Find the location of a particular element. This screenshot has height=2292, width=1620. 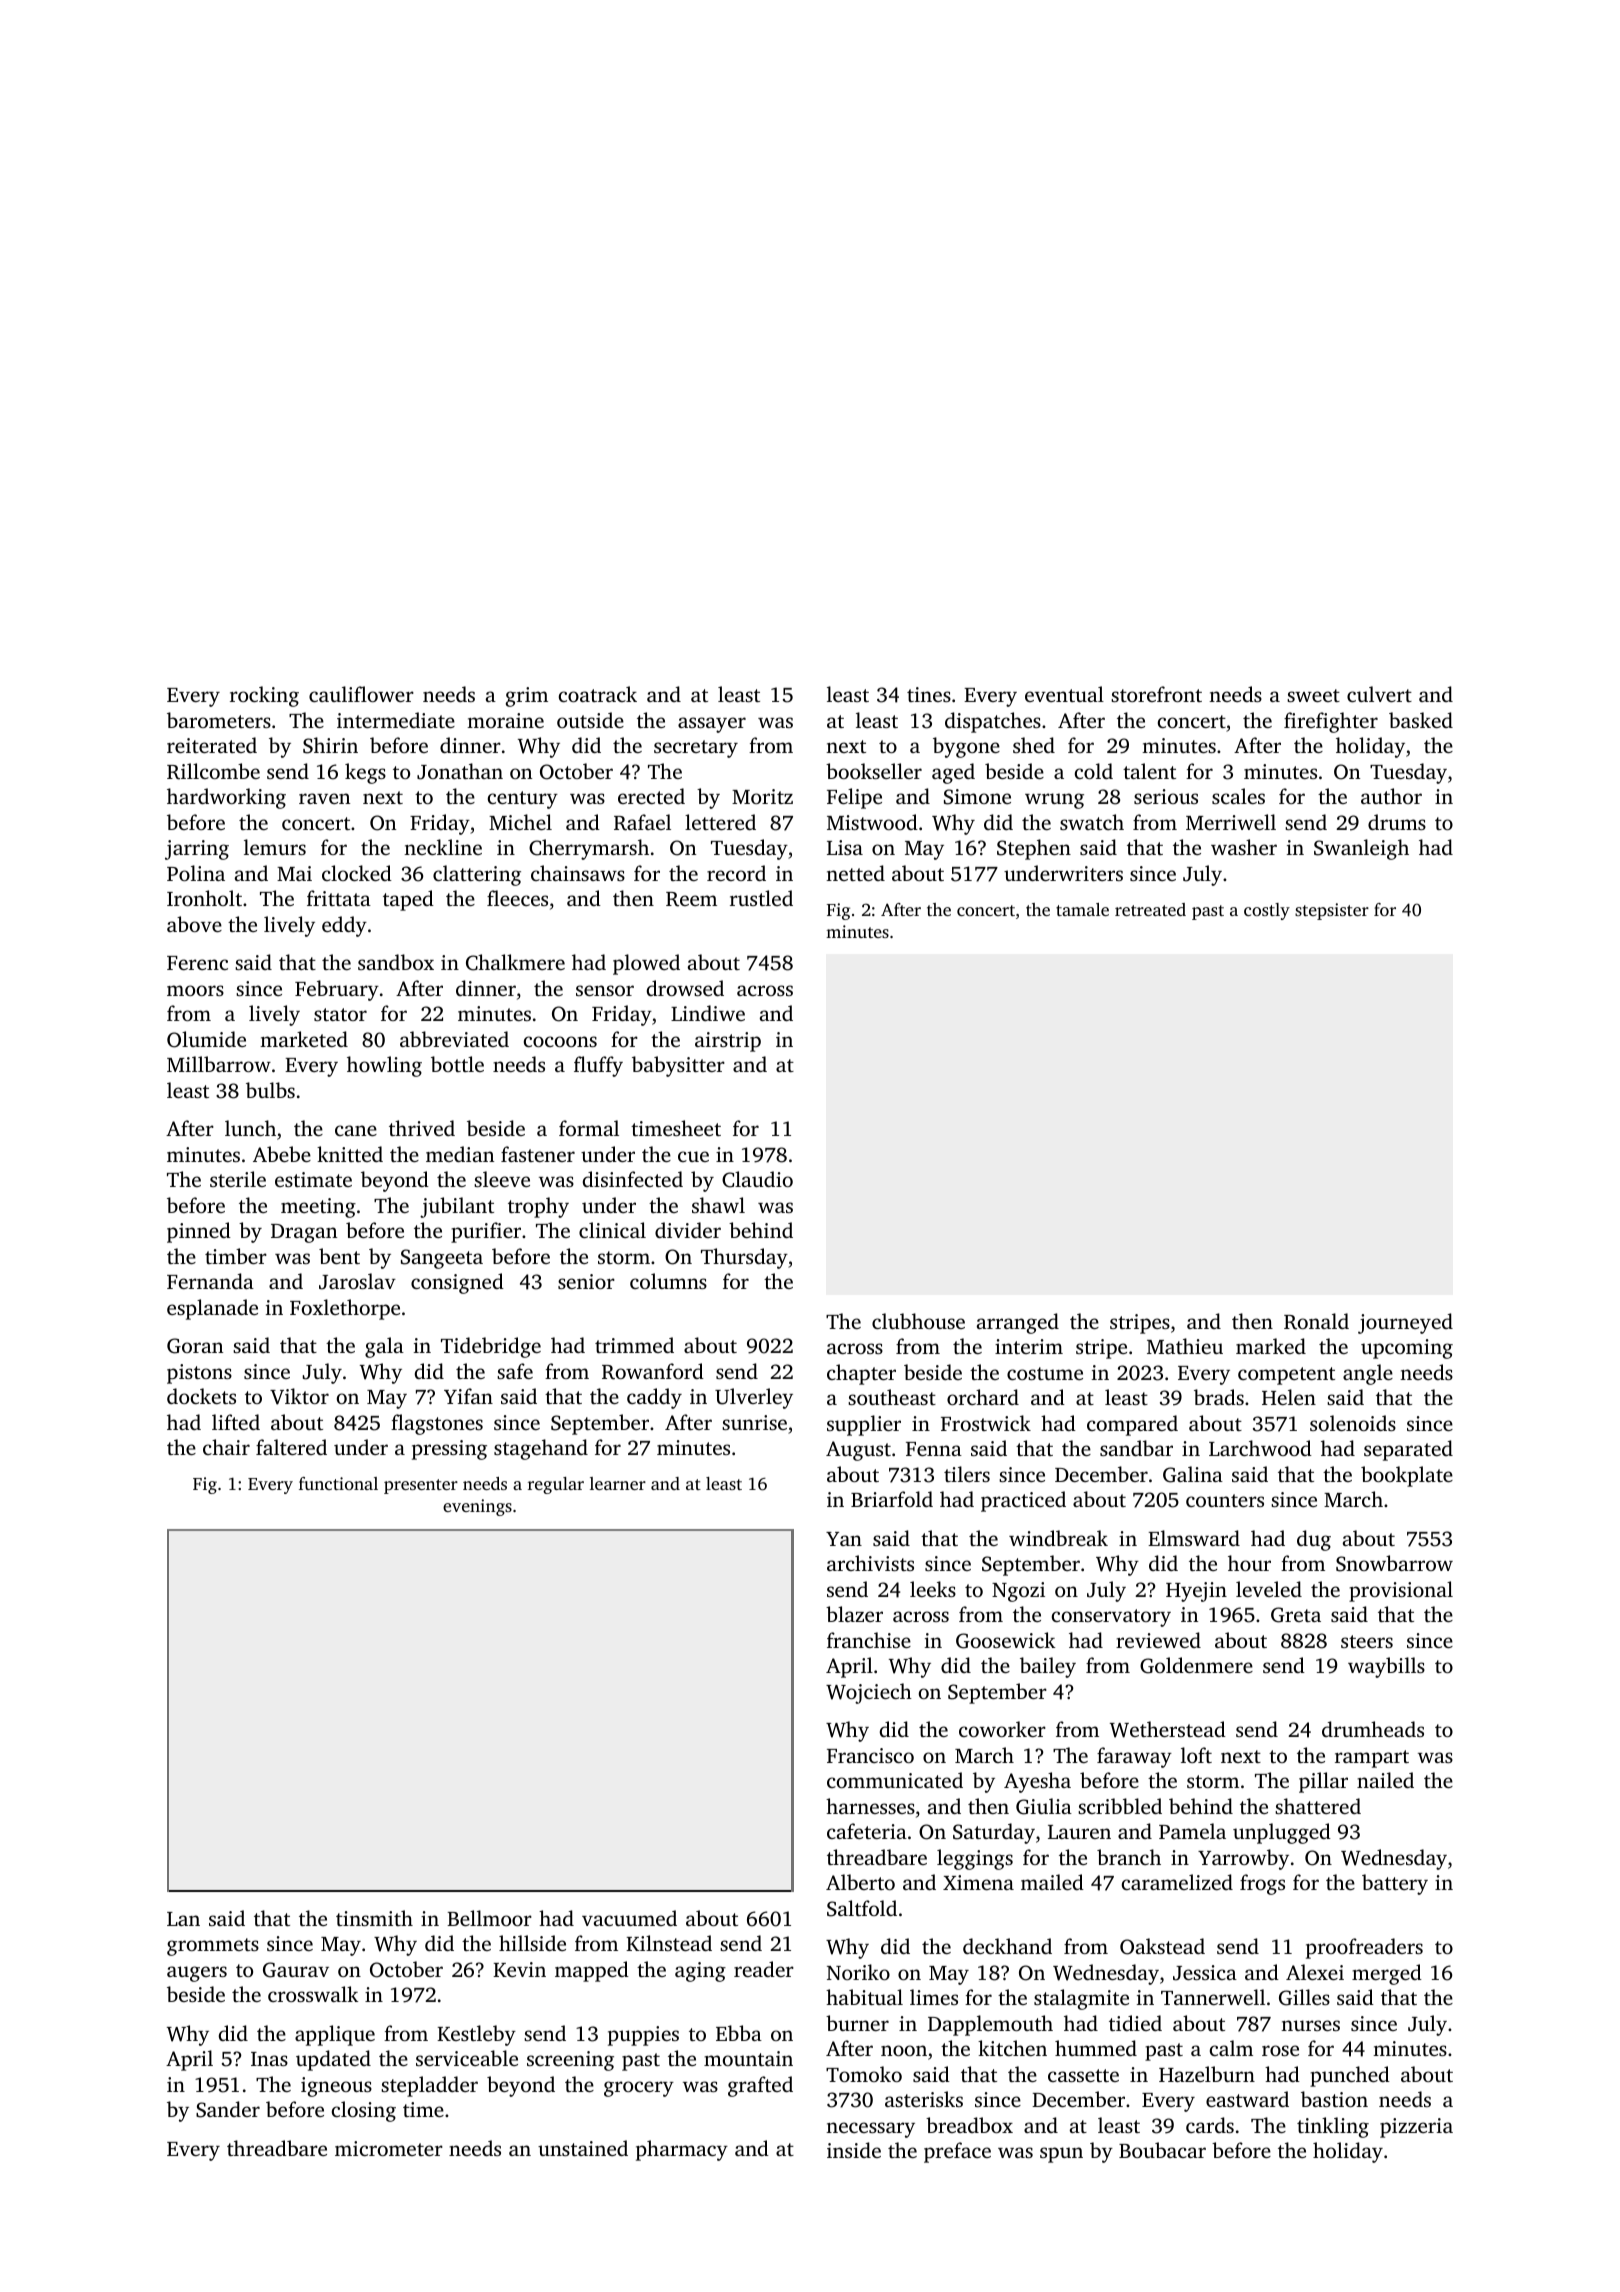

meeting is located at coordinates (318, 1208).
